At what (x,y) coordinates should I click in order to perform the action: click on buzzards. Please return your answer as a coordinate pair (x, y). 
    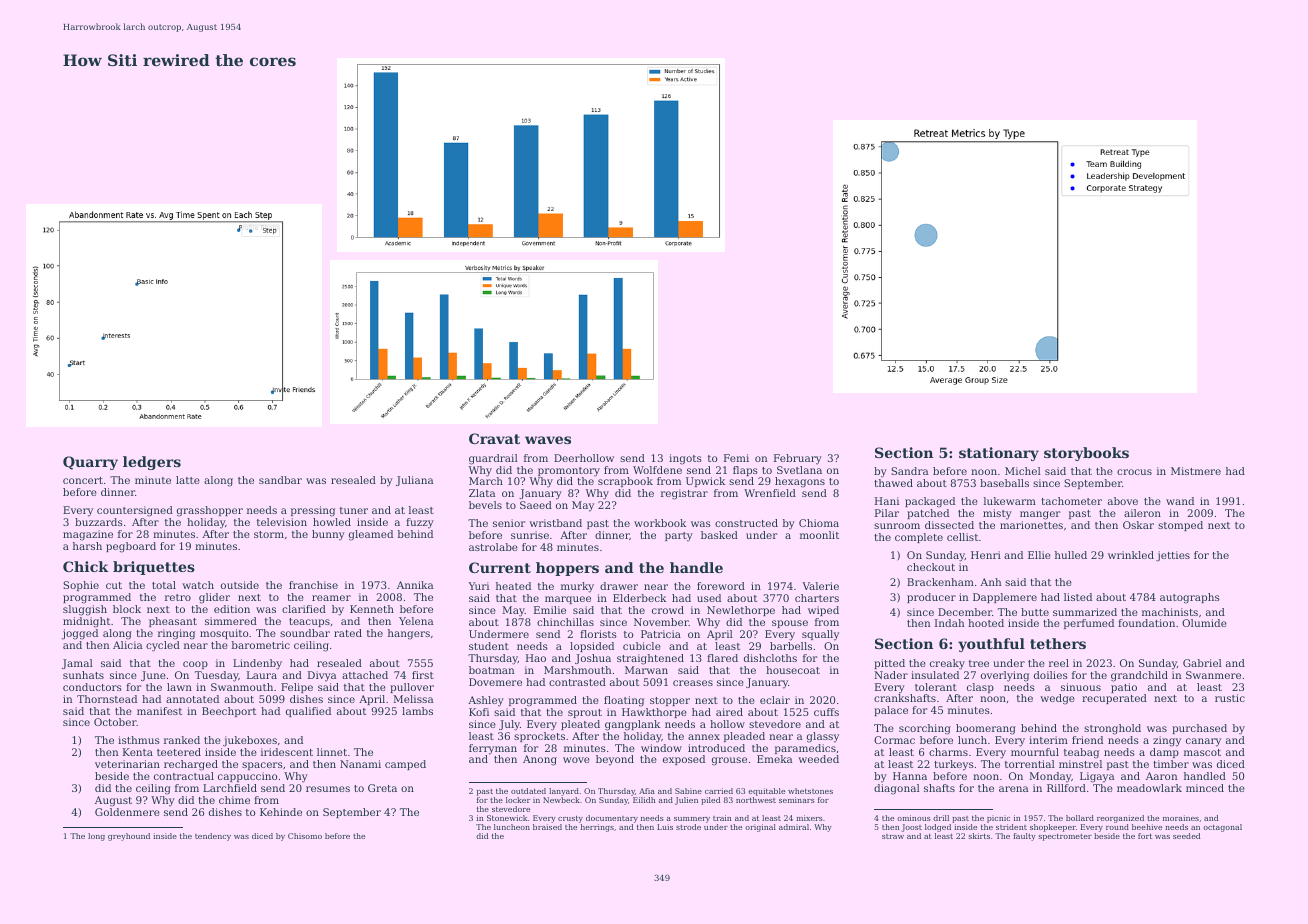
    Looking at the image, I should click on (99, 522).
